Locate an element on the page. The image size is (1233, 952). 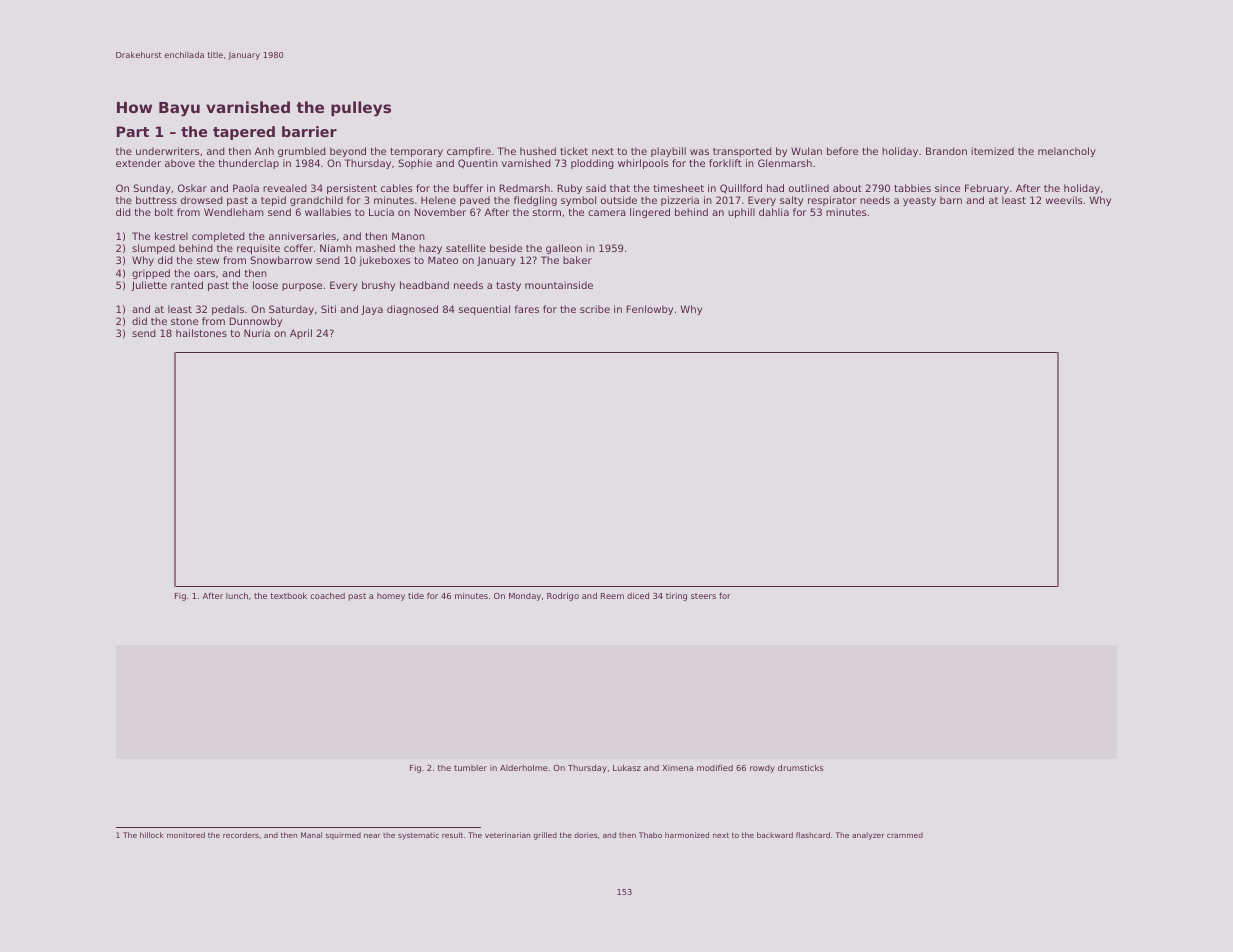
Fenlowby is located at coordinates (649, 310).
